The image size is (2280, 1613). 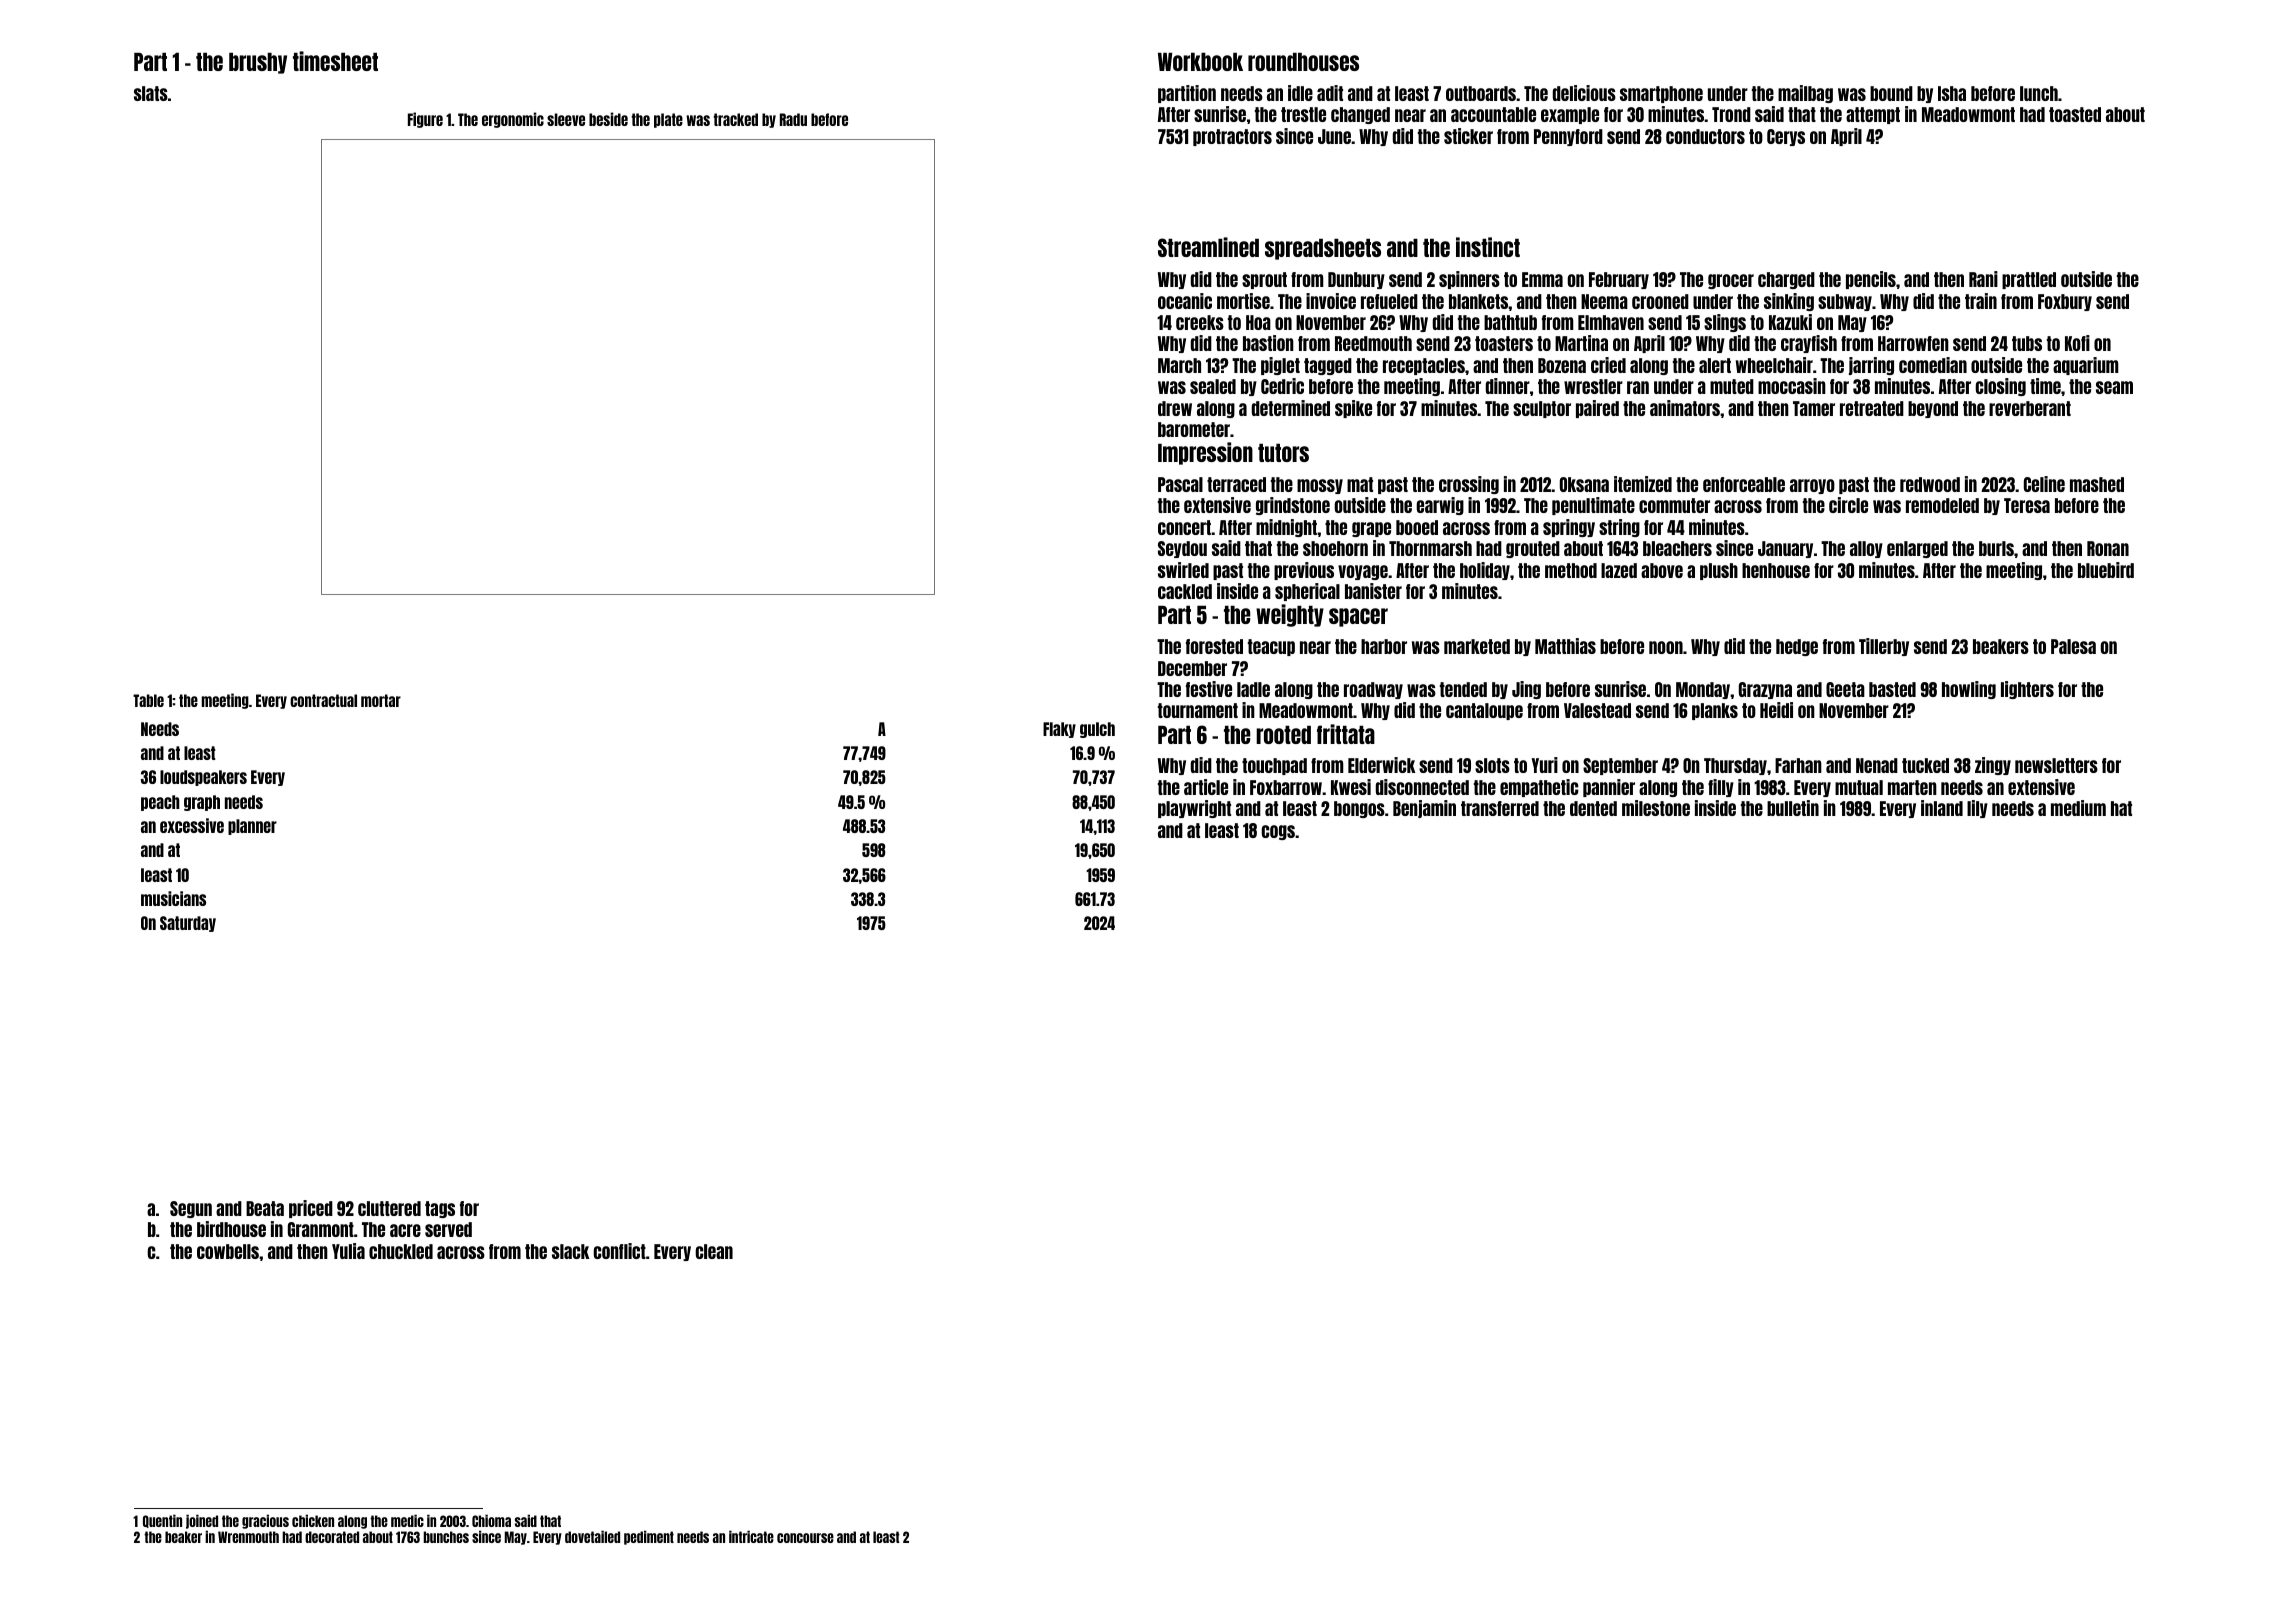 What do you see at coordinates (1185, 591) in the screenshot?
I see `cackled` at bounding box center [1185, 591].
